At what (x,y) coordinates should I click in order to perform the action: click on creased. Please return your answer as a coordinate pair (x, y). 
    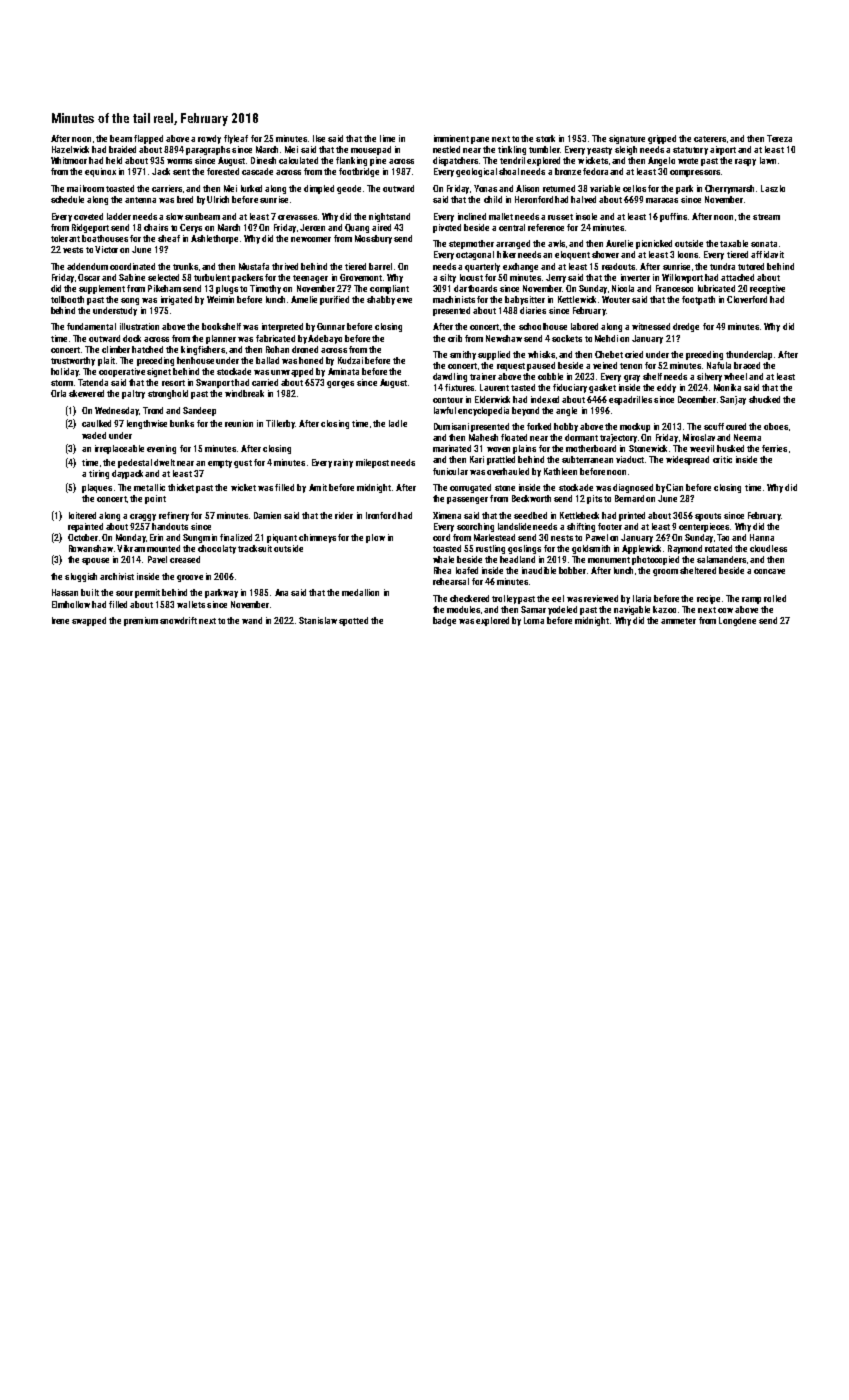
    Looking at the image, I should click on (185, 559).
